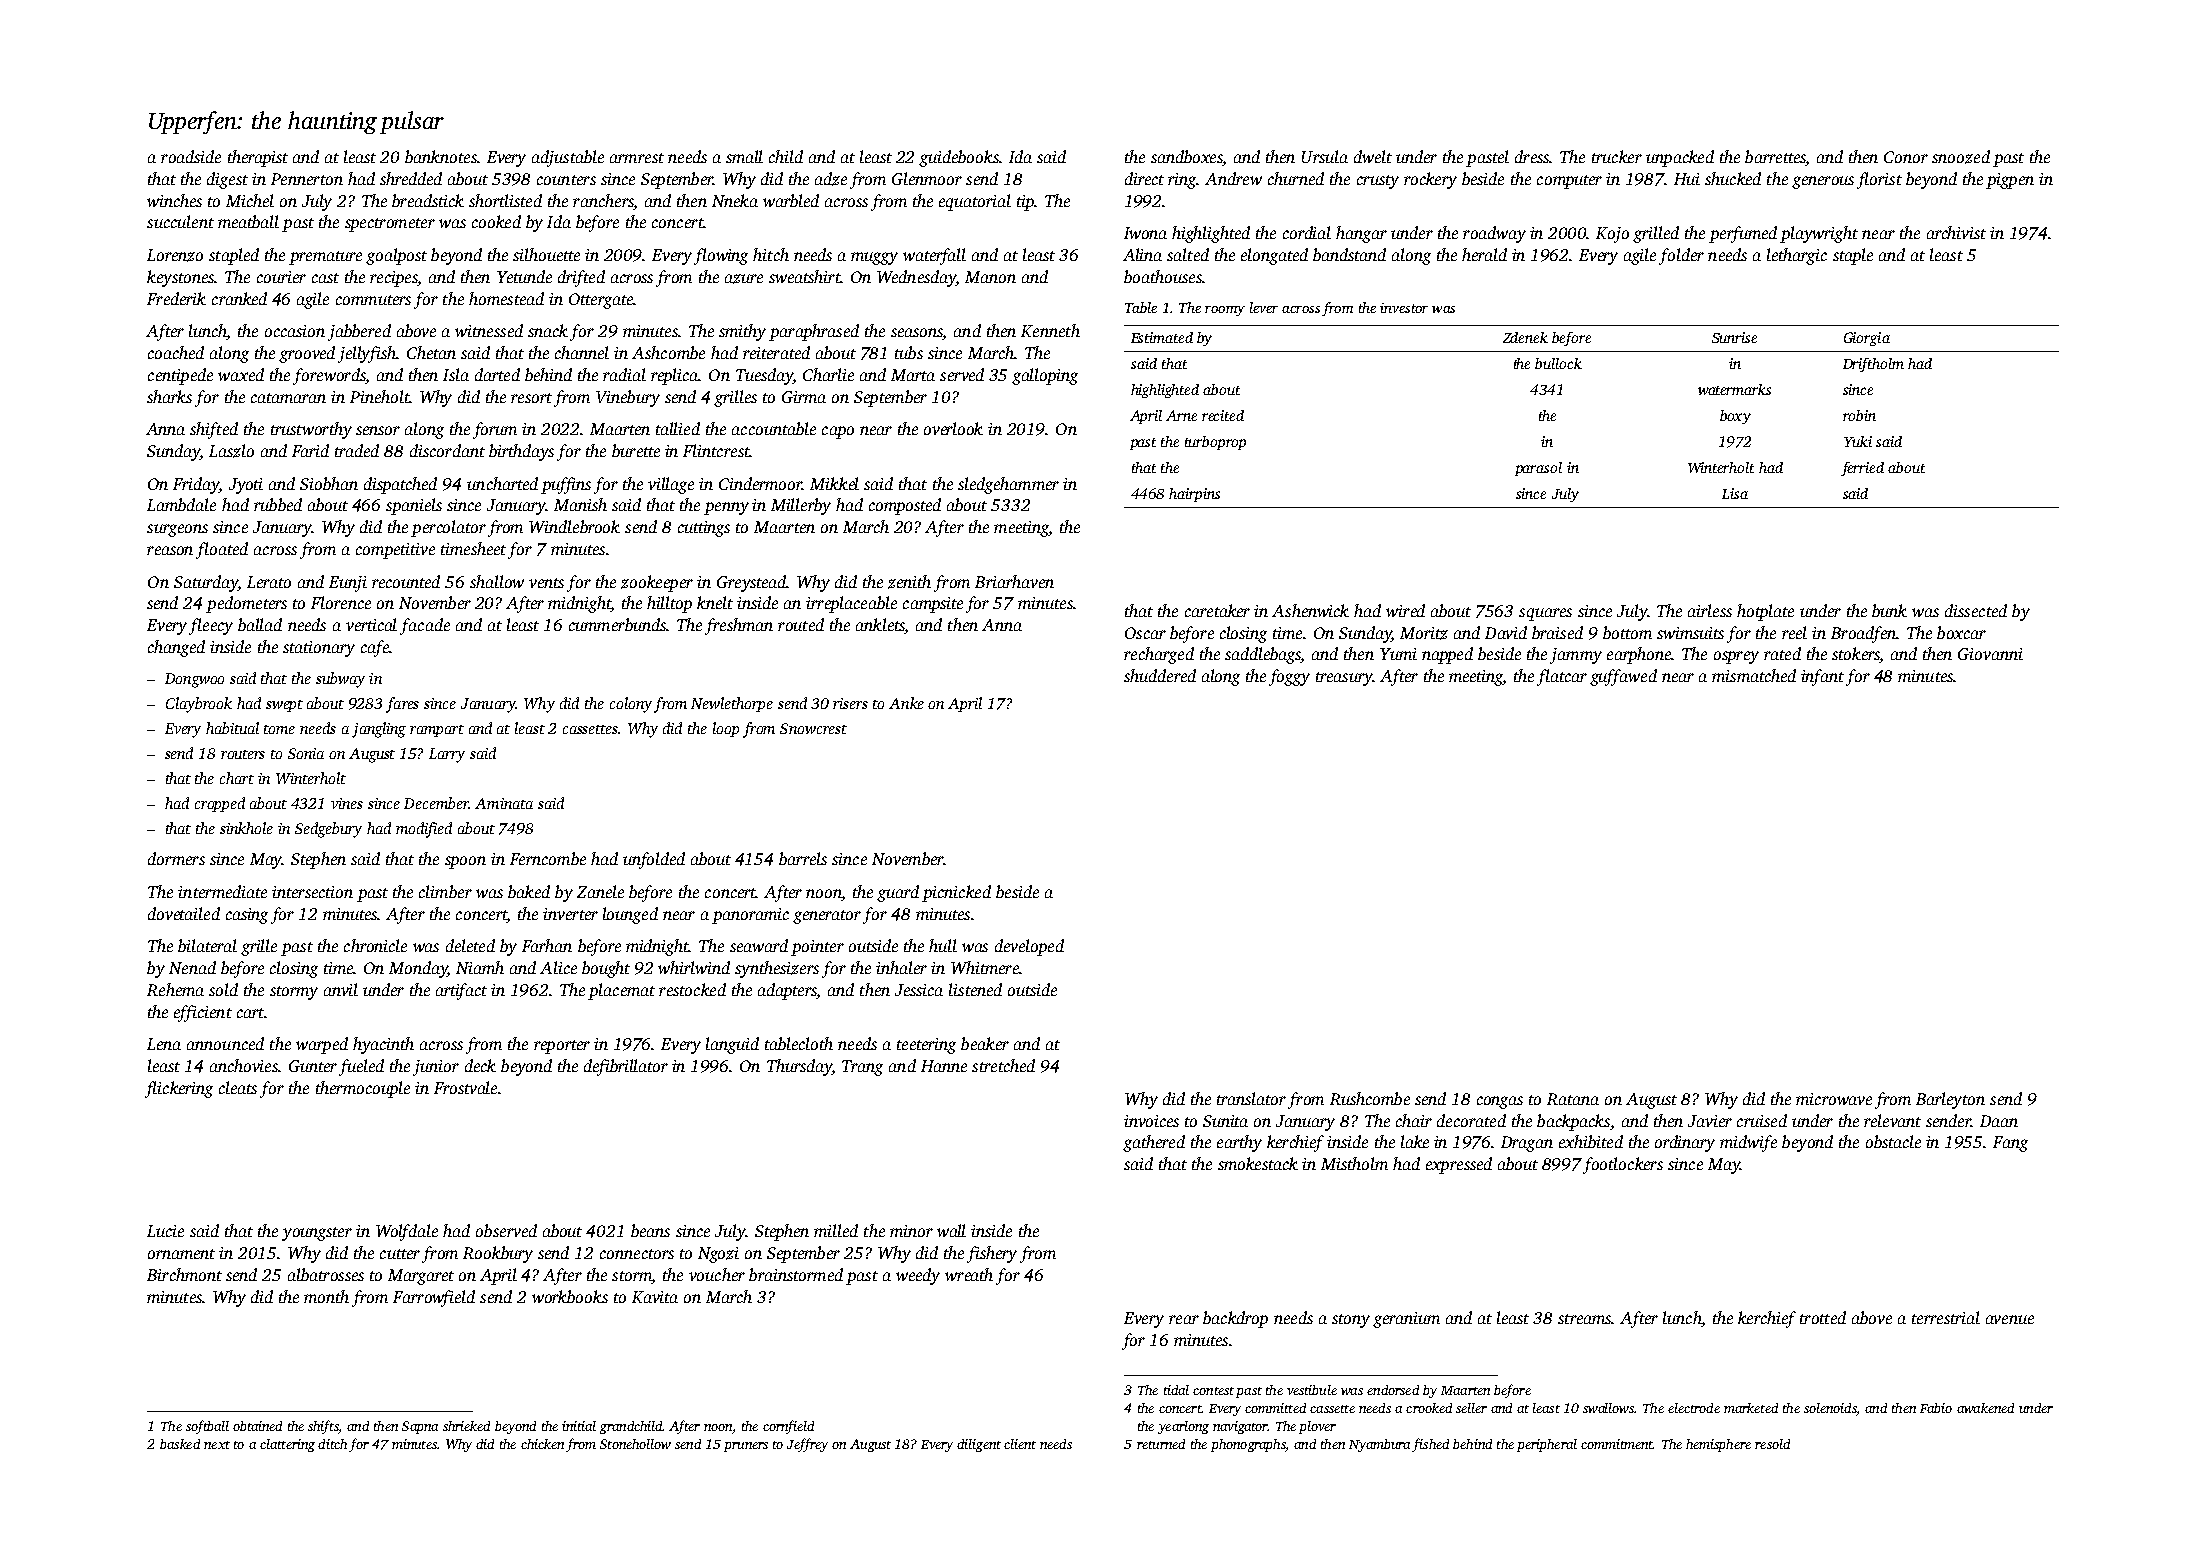 The width and height of the image is (2206, 1560). I want to click on midwife, so click(1748, 1143).
